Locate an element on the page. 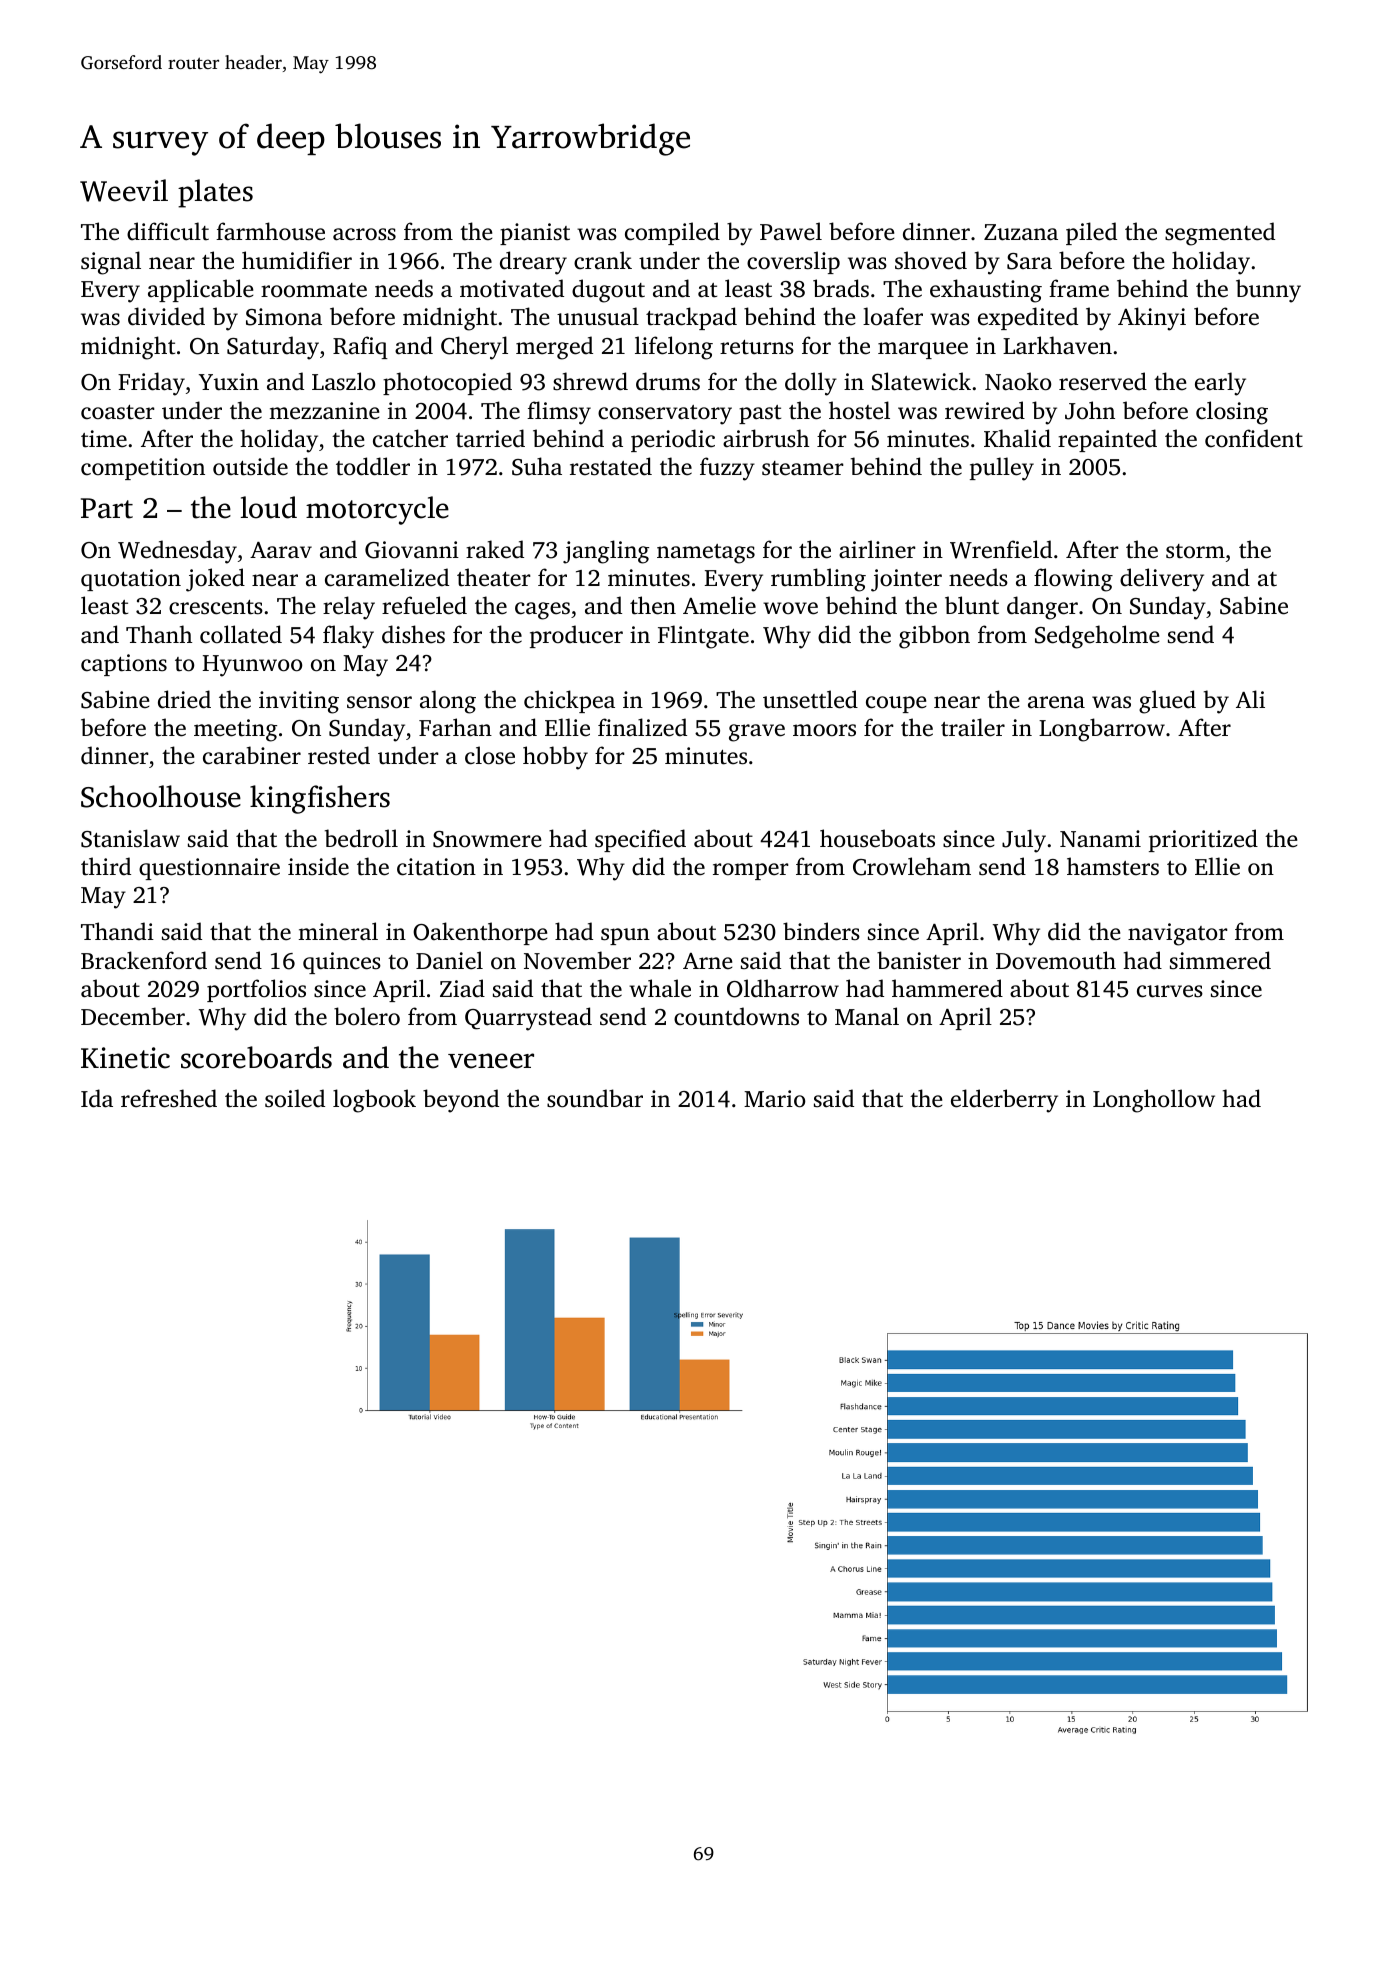 The image size is (1386, 1969). plates is located at coordinates (215, 193).
